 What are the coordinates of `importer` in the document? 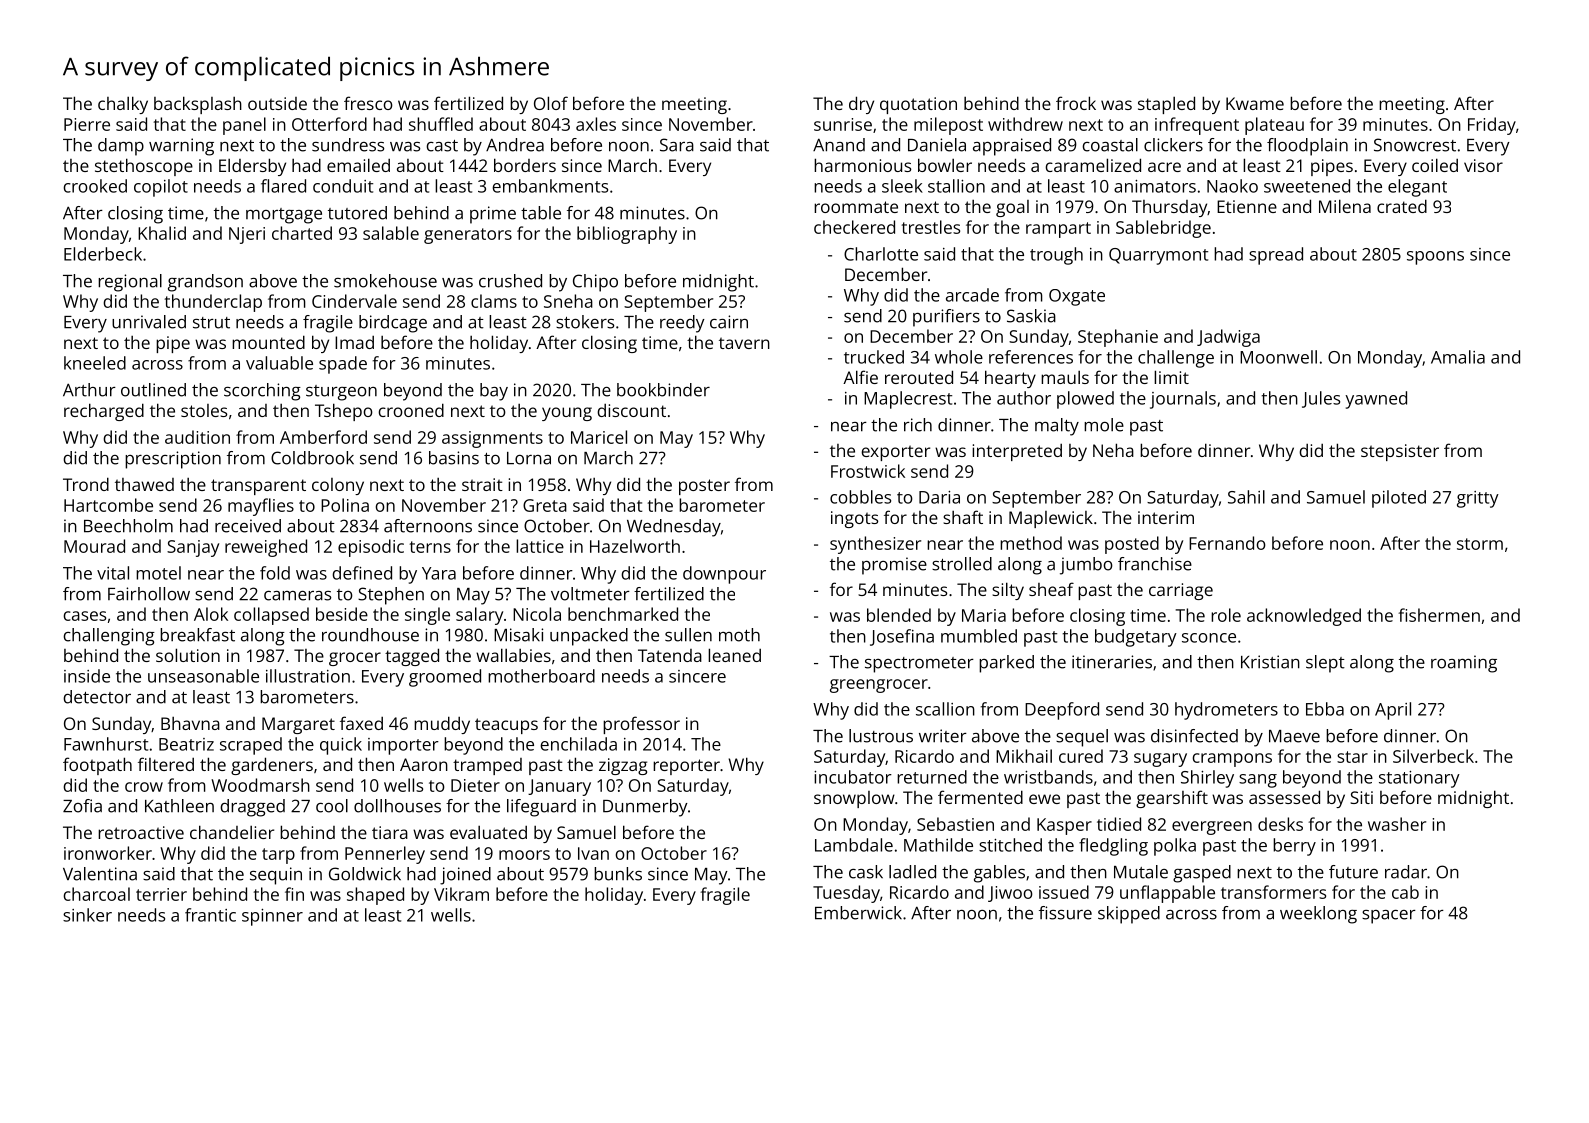 It's located at (403, 746).
